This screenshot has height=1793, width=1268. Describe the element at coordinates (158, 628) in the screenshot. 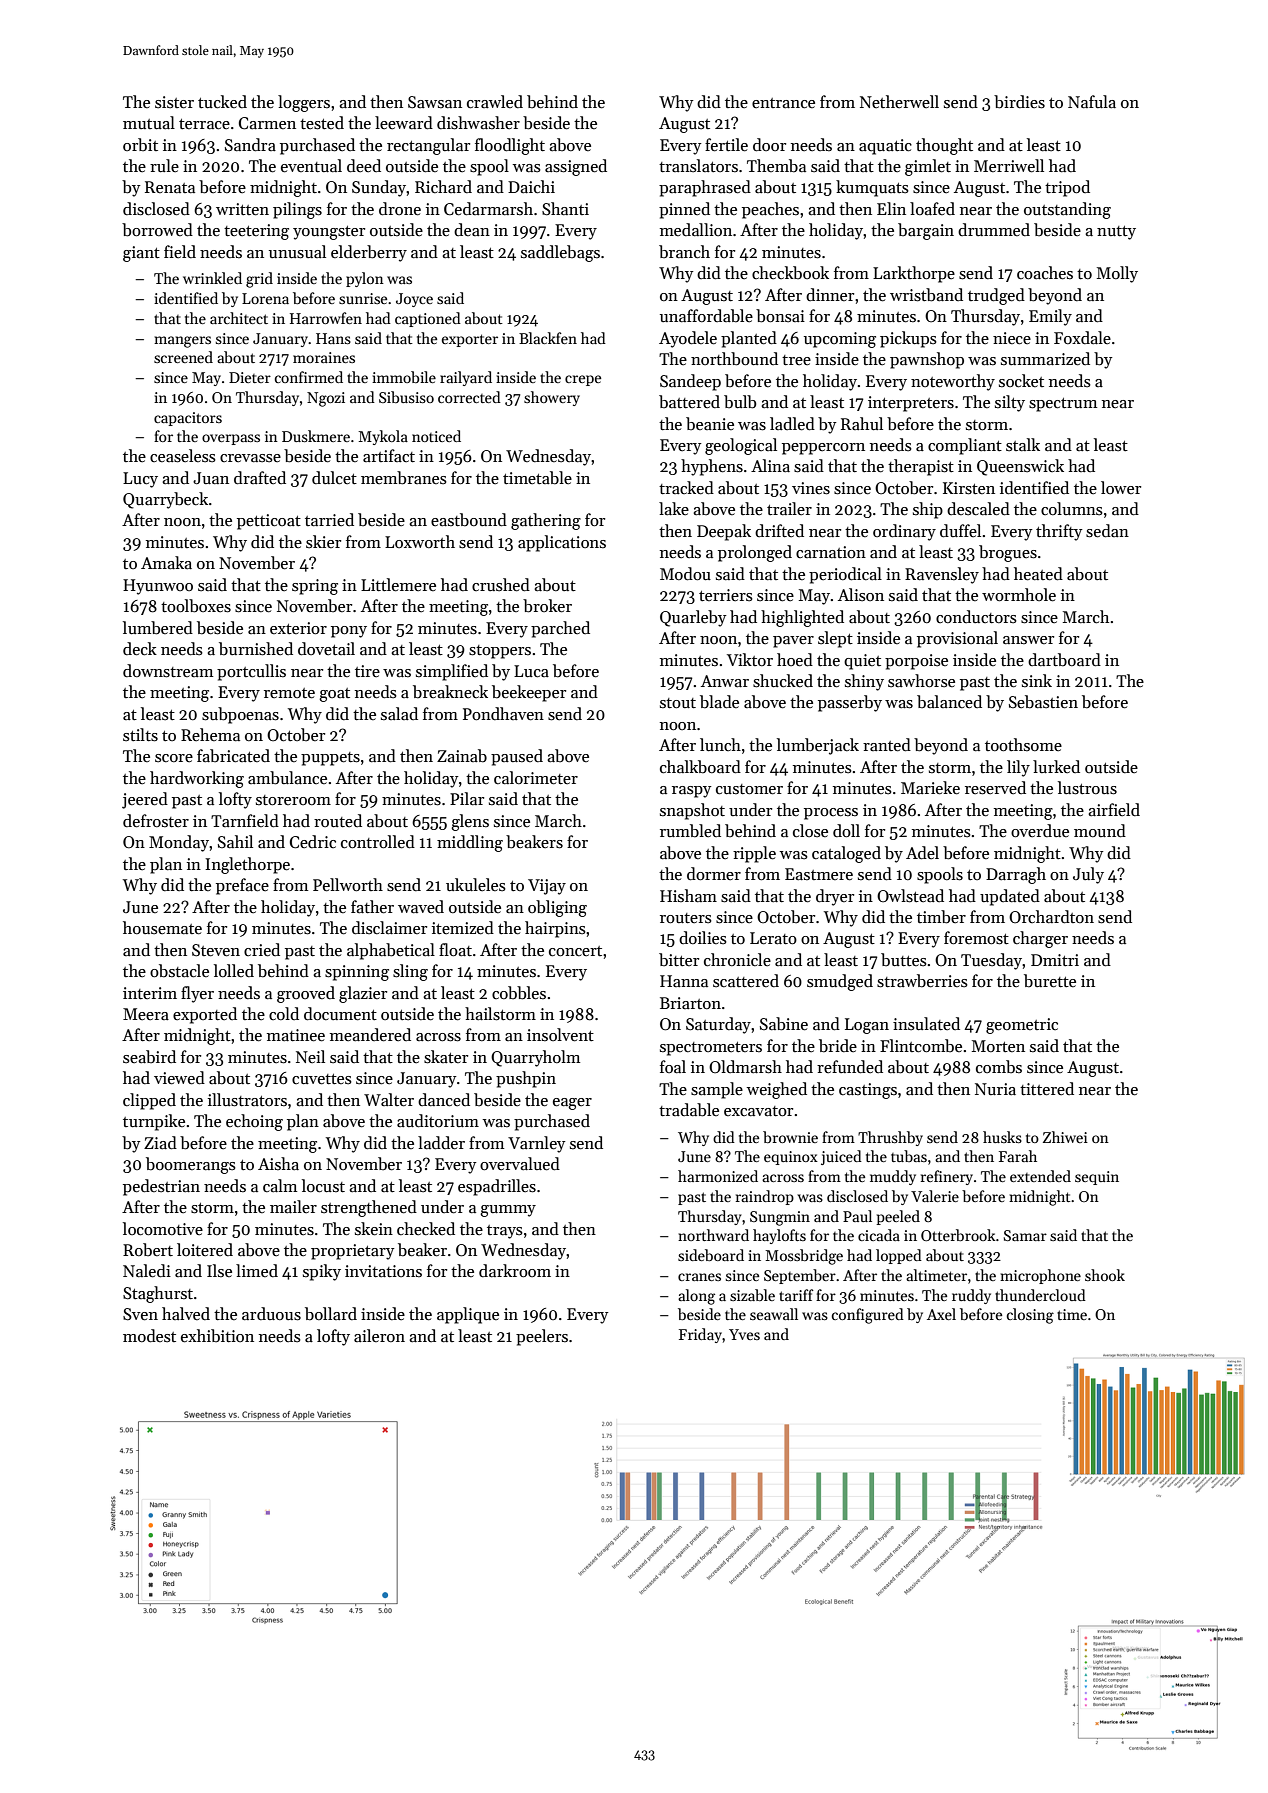

I see `lumbered` at that location.
